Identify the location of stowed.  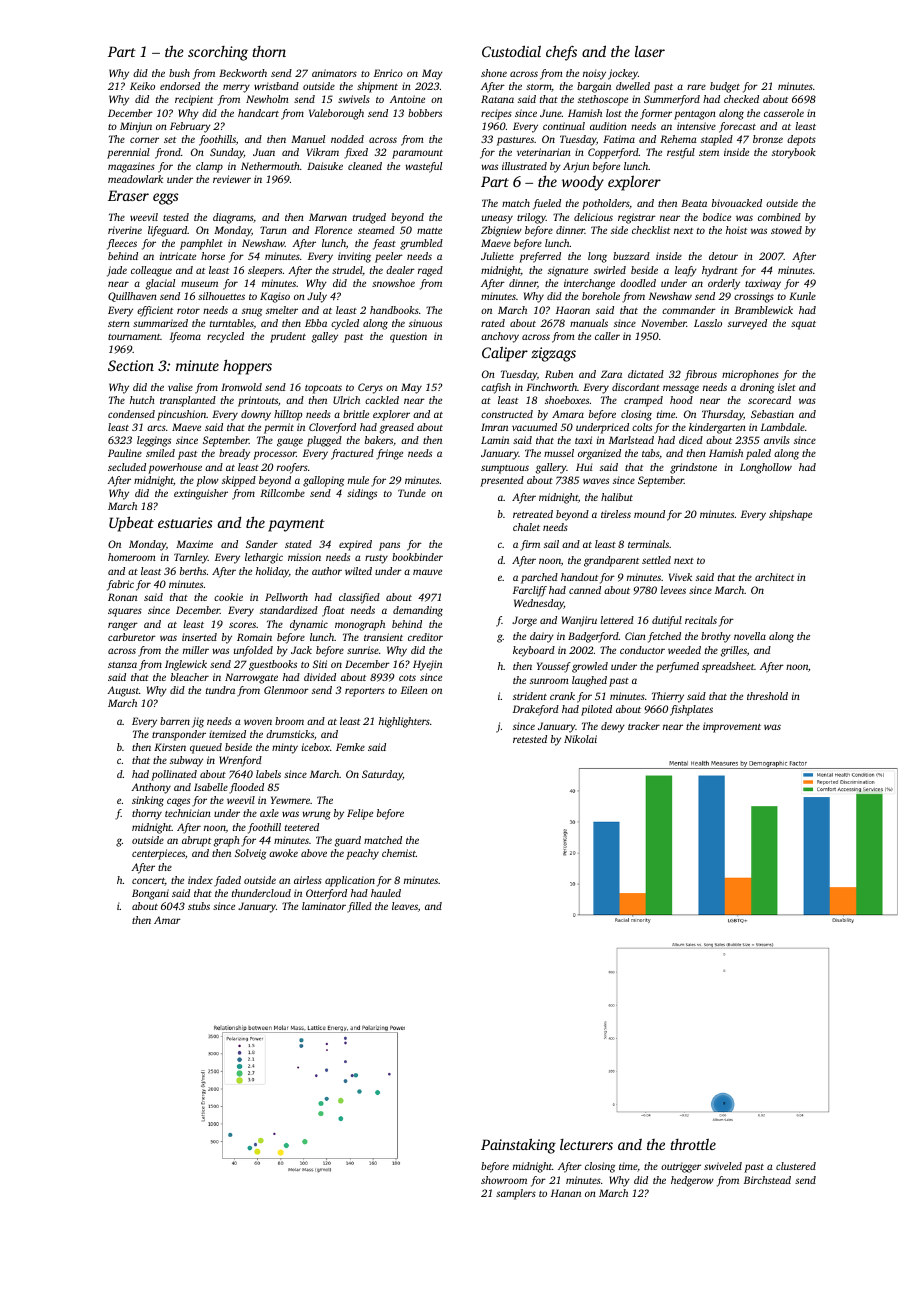
(786, 230).
